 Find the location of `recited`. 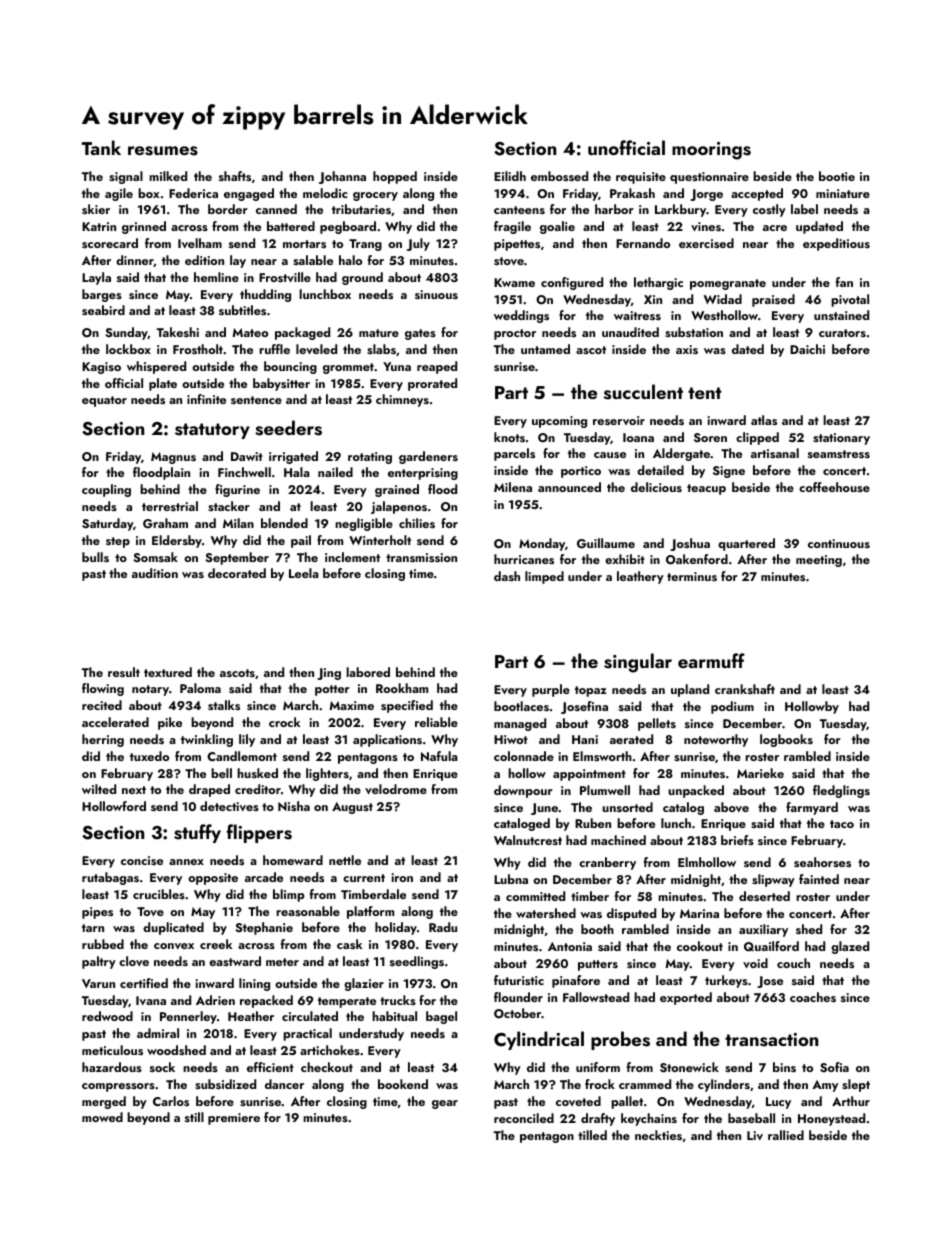

recited is located at coordinates (102, 705).
